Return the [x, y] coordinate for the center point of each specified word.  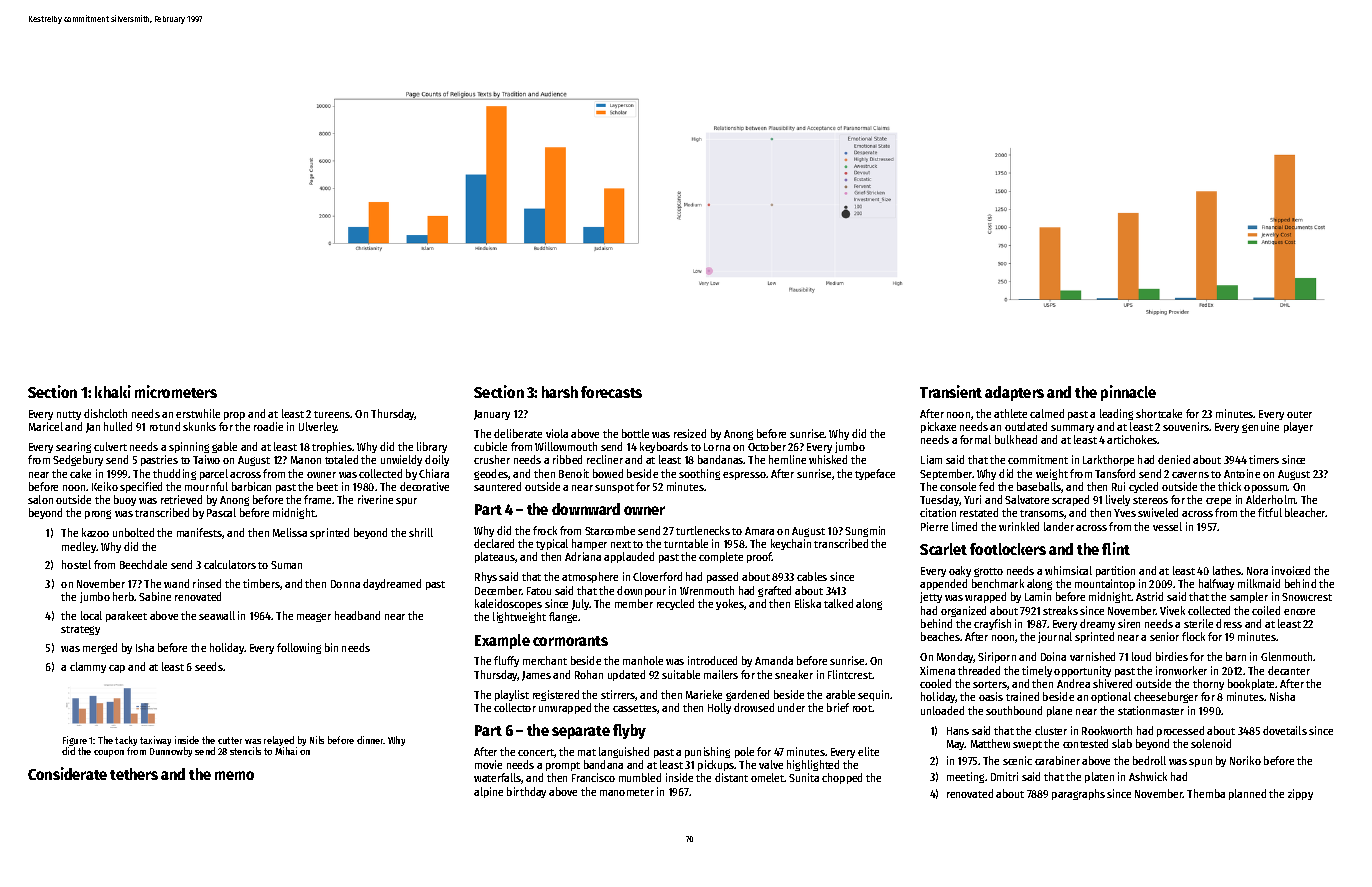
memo [234, 775]
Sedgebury [78, 460]
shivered [1112, 683]
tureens [332, 414]
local [91, 615]
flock [1193, 636]
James [536, 676]
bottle [635, 433]
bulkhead [1016, 439]
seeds [209, 666]
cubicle [490, 446]
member [634, 603]
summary [1072, 429]
